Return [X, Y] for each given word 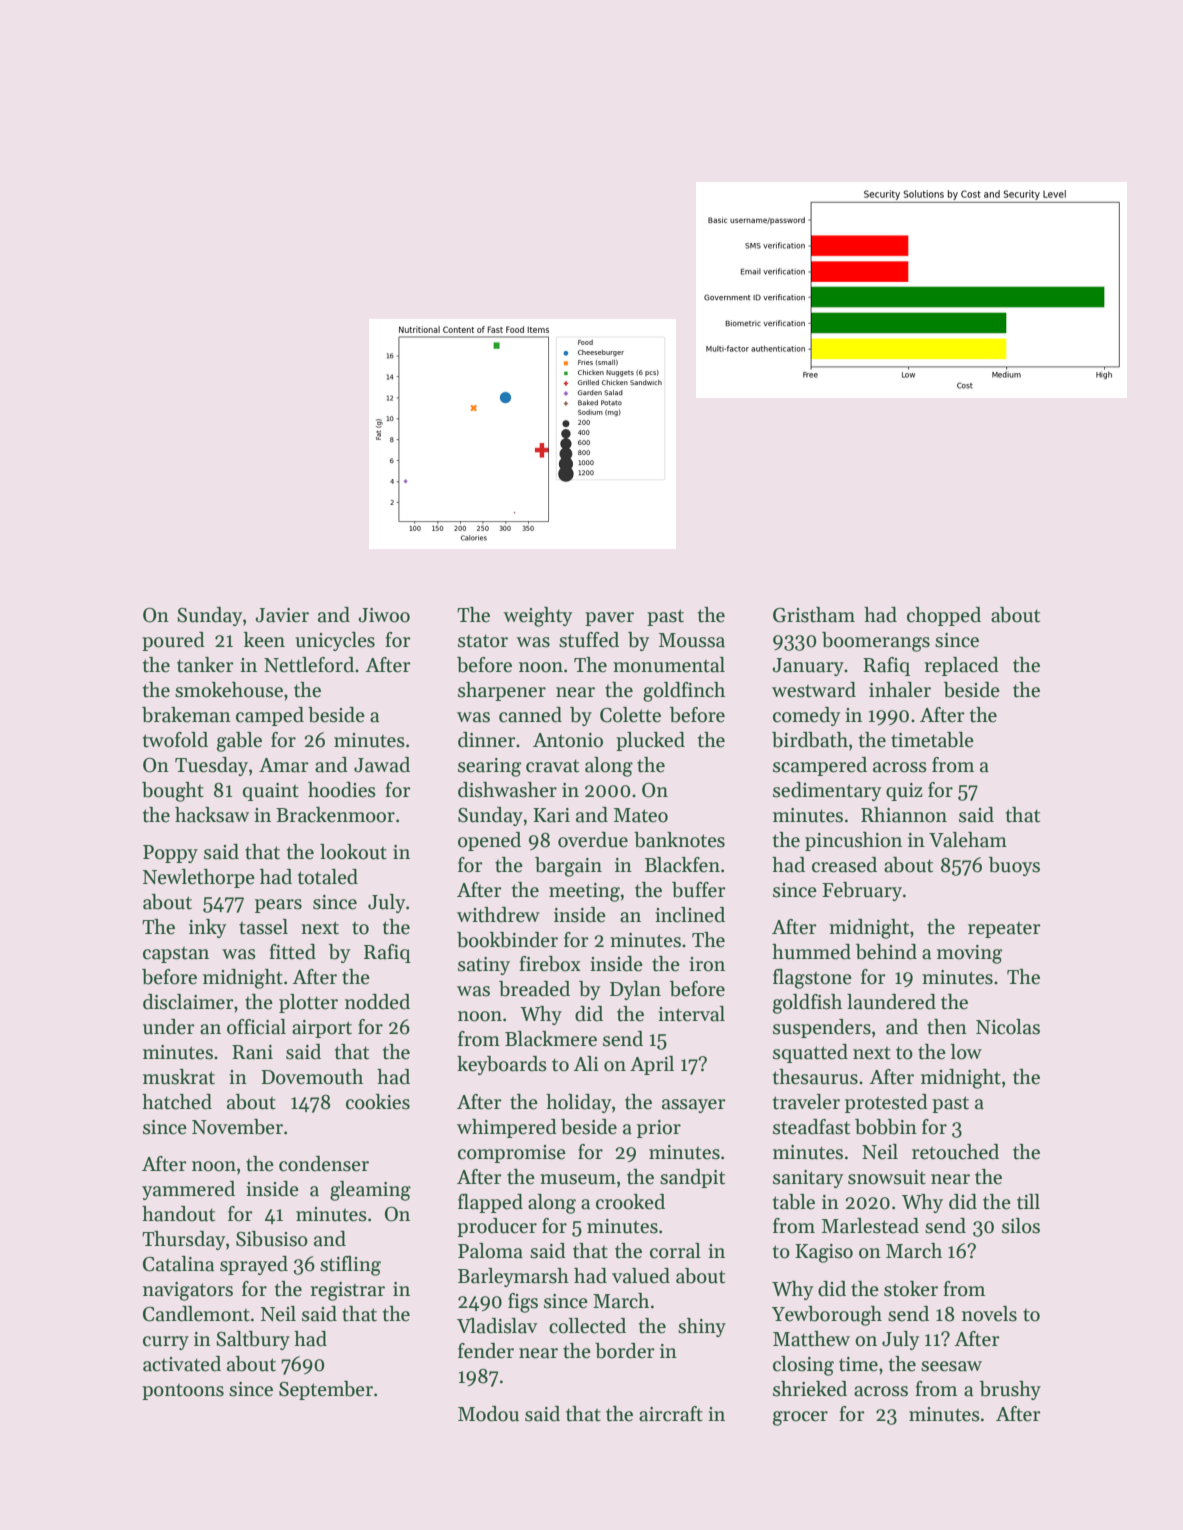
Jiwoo [384, 615]
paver [609, 619]
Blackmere [551, 1039]
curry [166, 1343]
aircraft [671, 1414]
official [256, 1027]
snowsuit [887, 1177]
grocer [800, 1418]
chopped [944, 616]
